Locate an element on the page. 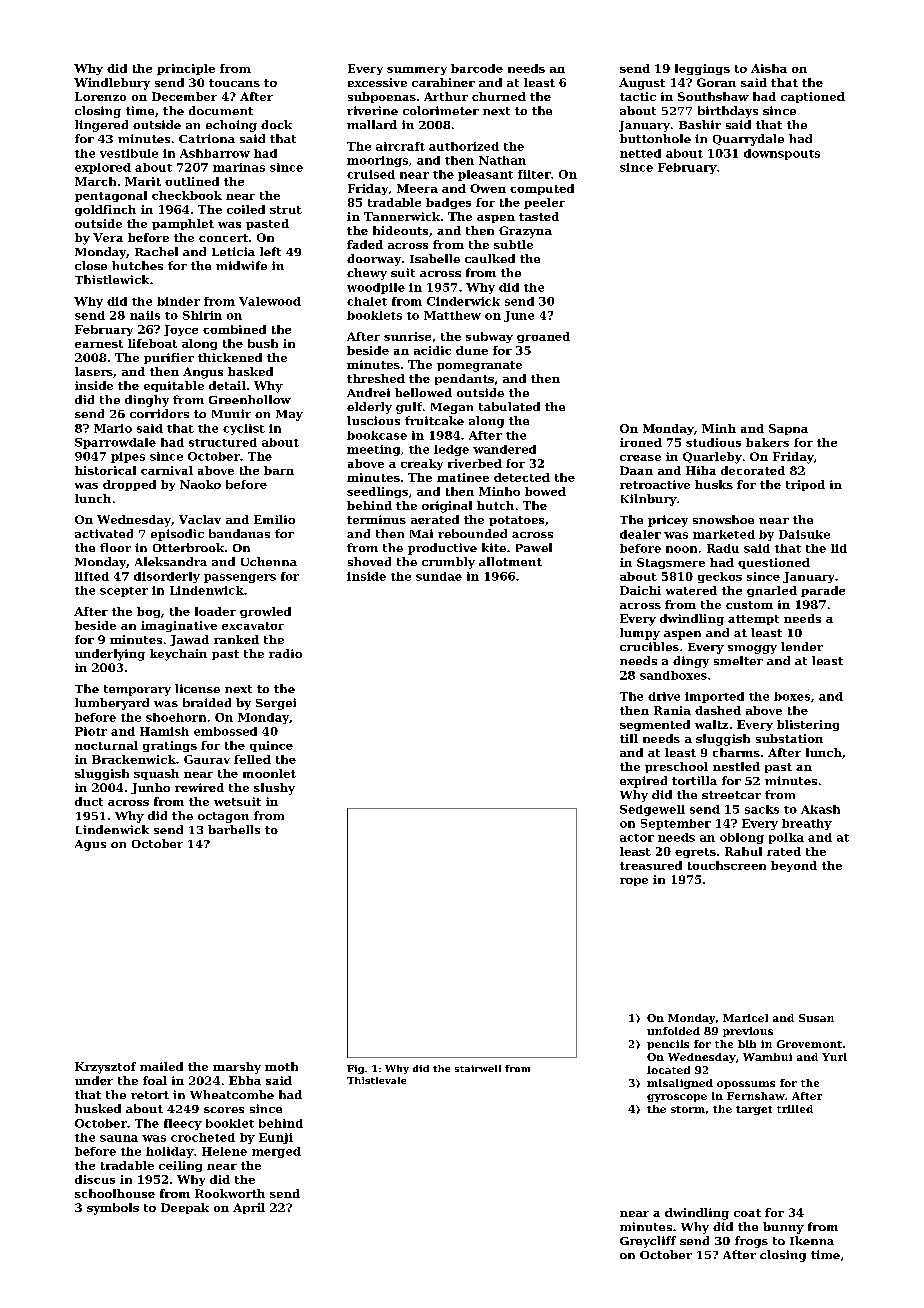 The width and height of the page is (924, 1308). bog is located at coordinates (148, 612).
